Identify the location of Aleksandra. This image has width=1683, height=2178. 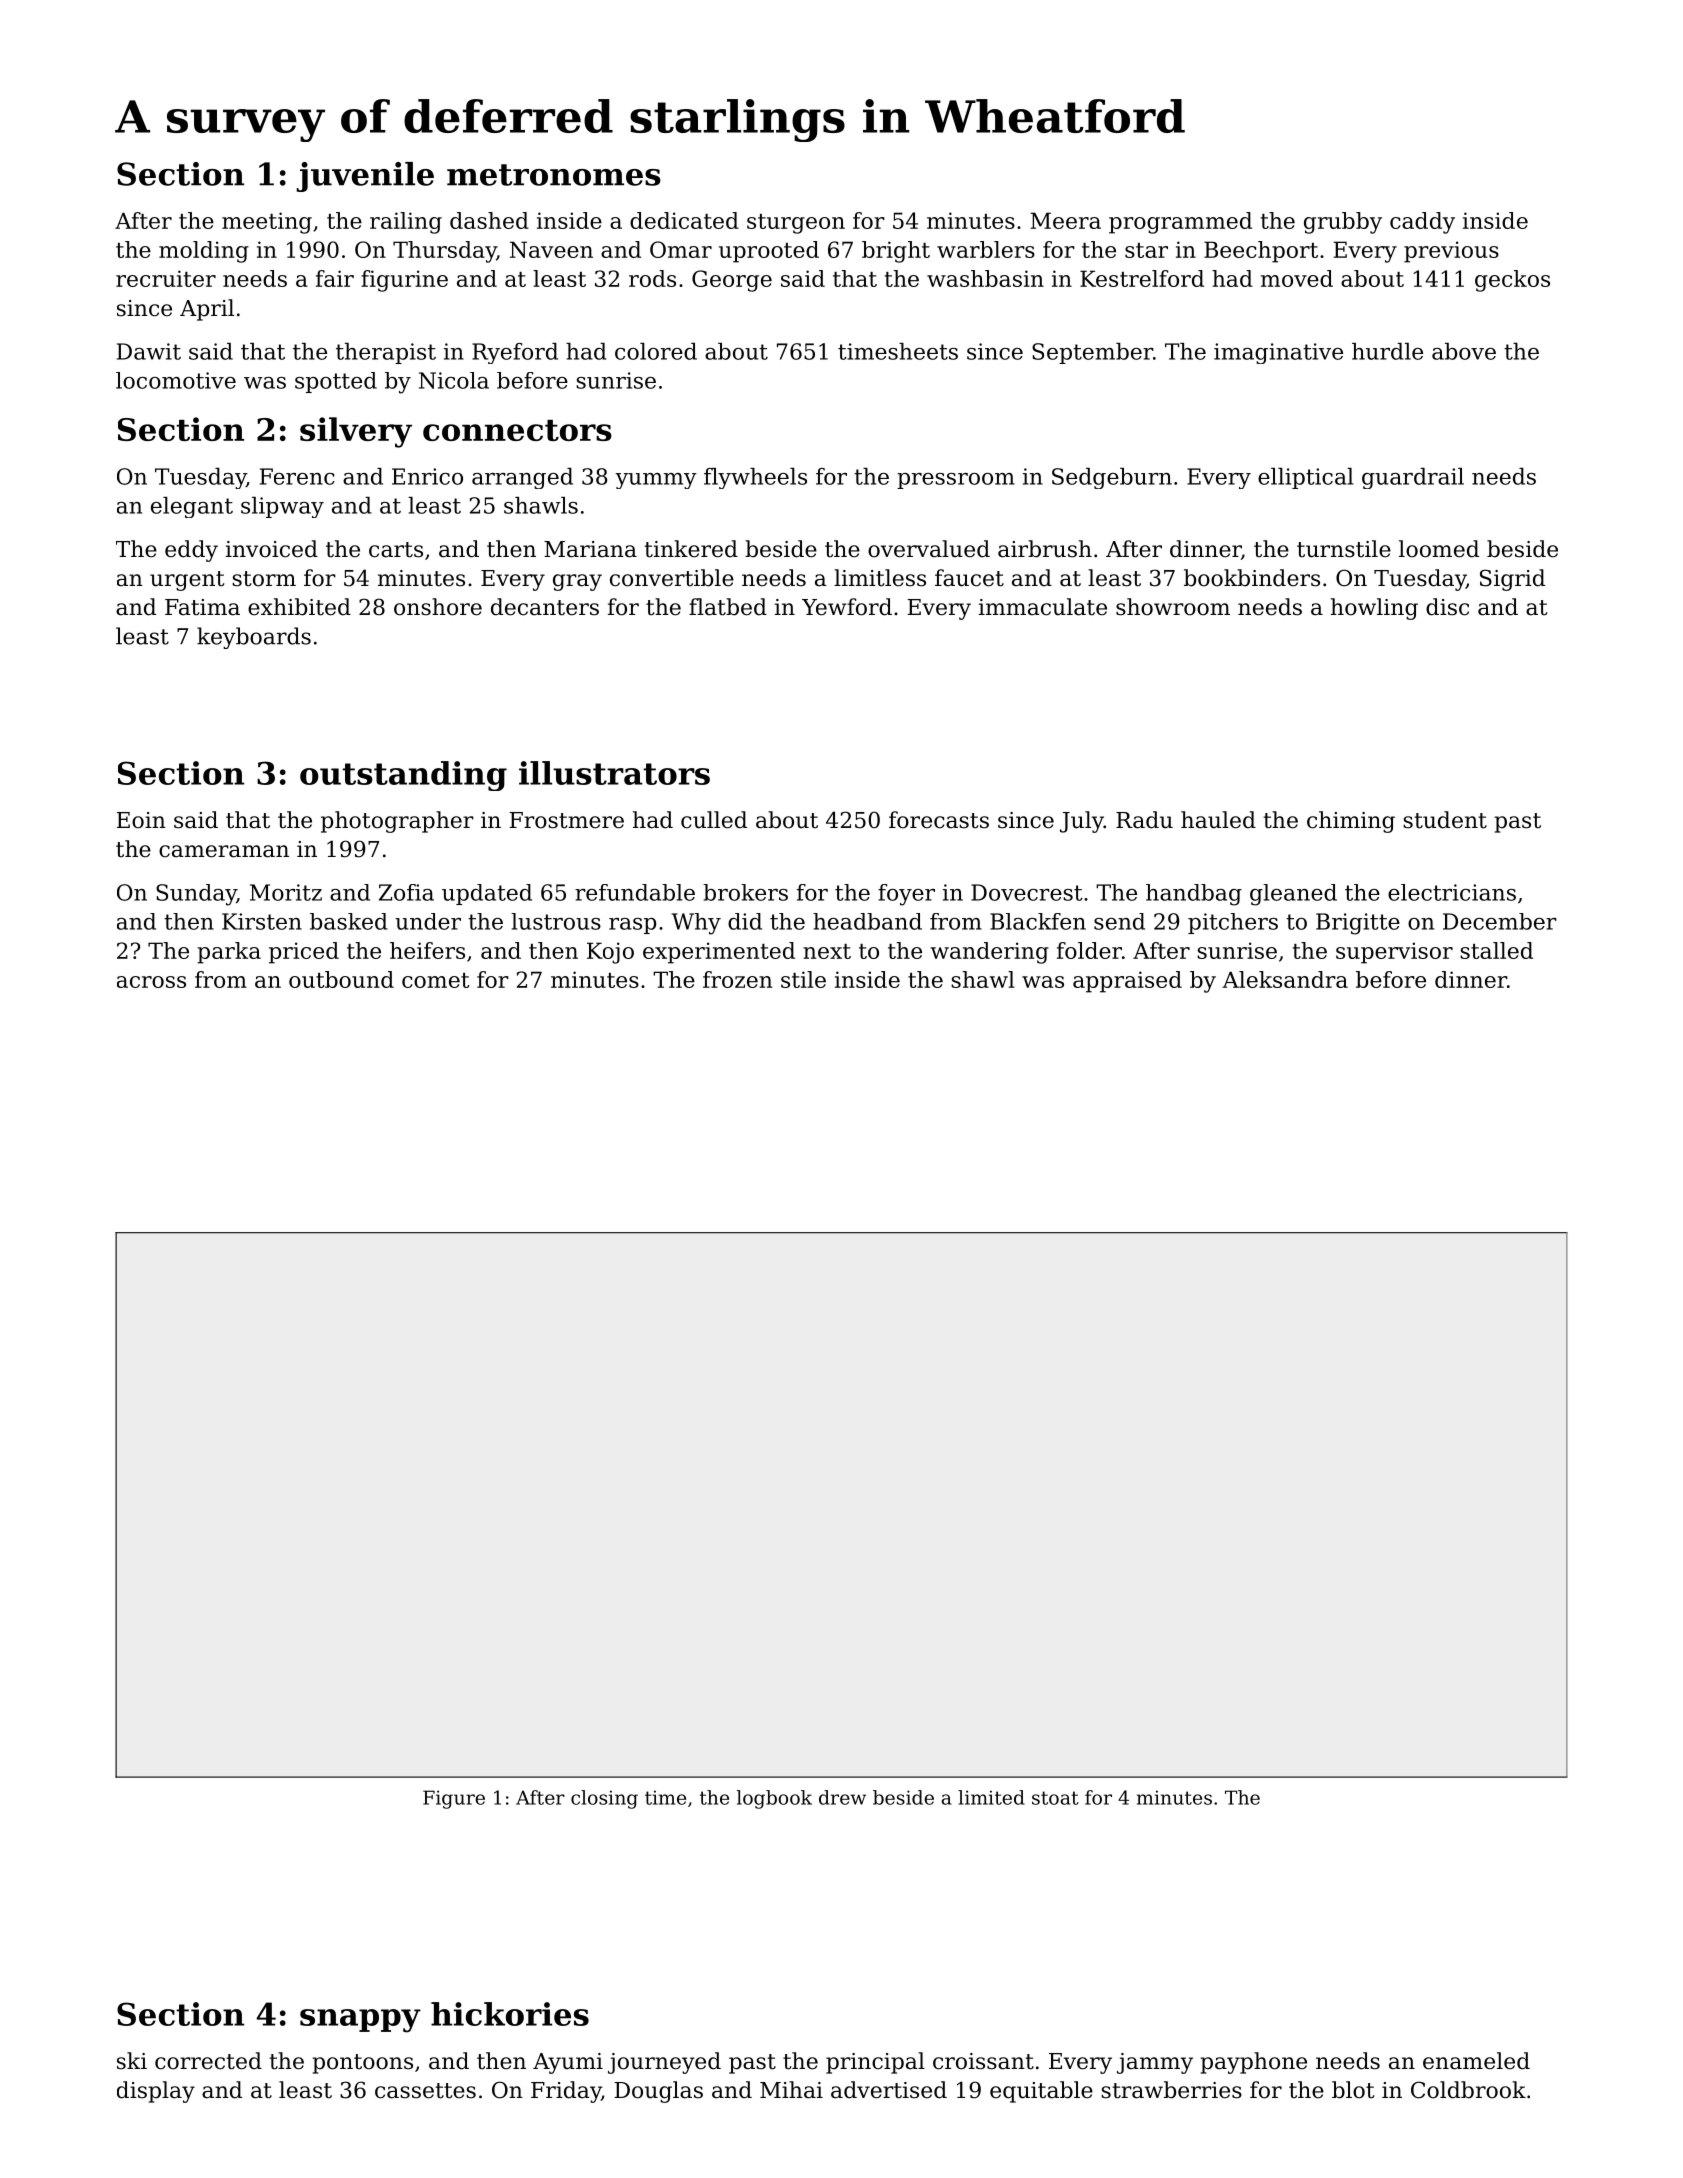
(1285, 979).
